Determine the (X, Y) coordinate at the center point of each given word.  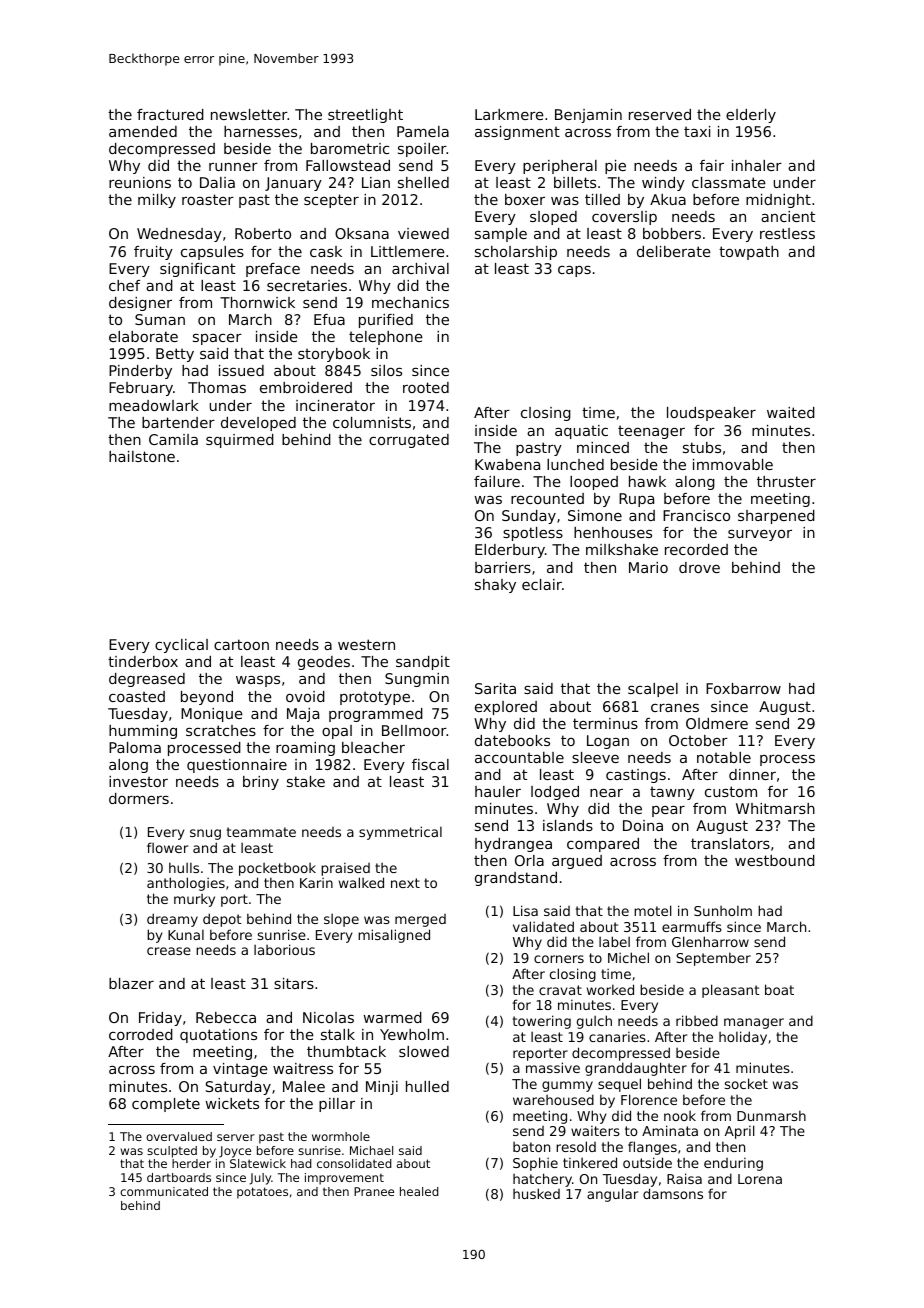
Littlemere (408, 251)
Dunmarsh (771, 1115)
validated (543, 926)
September (713, 959)
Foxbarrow (743, 688)
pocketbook (277, 869)
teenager (651, 432)
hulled (427, 1086)
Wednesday (179, 235)
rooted (426, 387)
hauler (498, 791)
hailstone (142, 456)
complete (166, 1105)
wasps (258, 681)
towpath (749, 253)
